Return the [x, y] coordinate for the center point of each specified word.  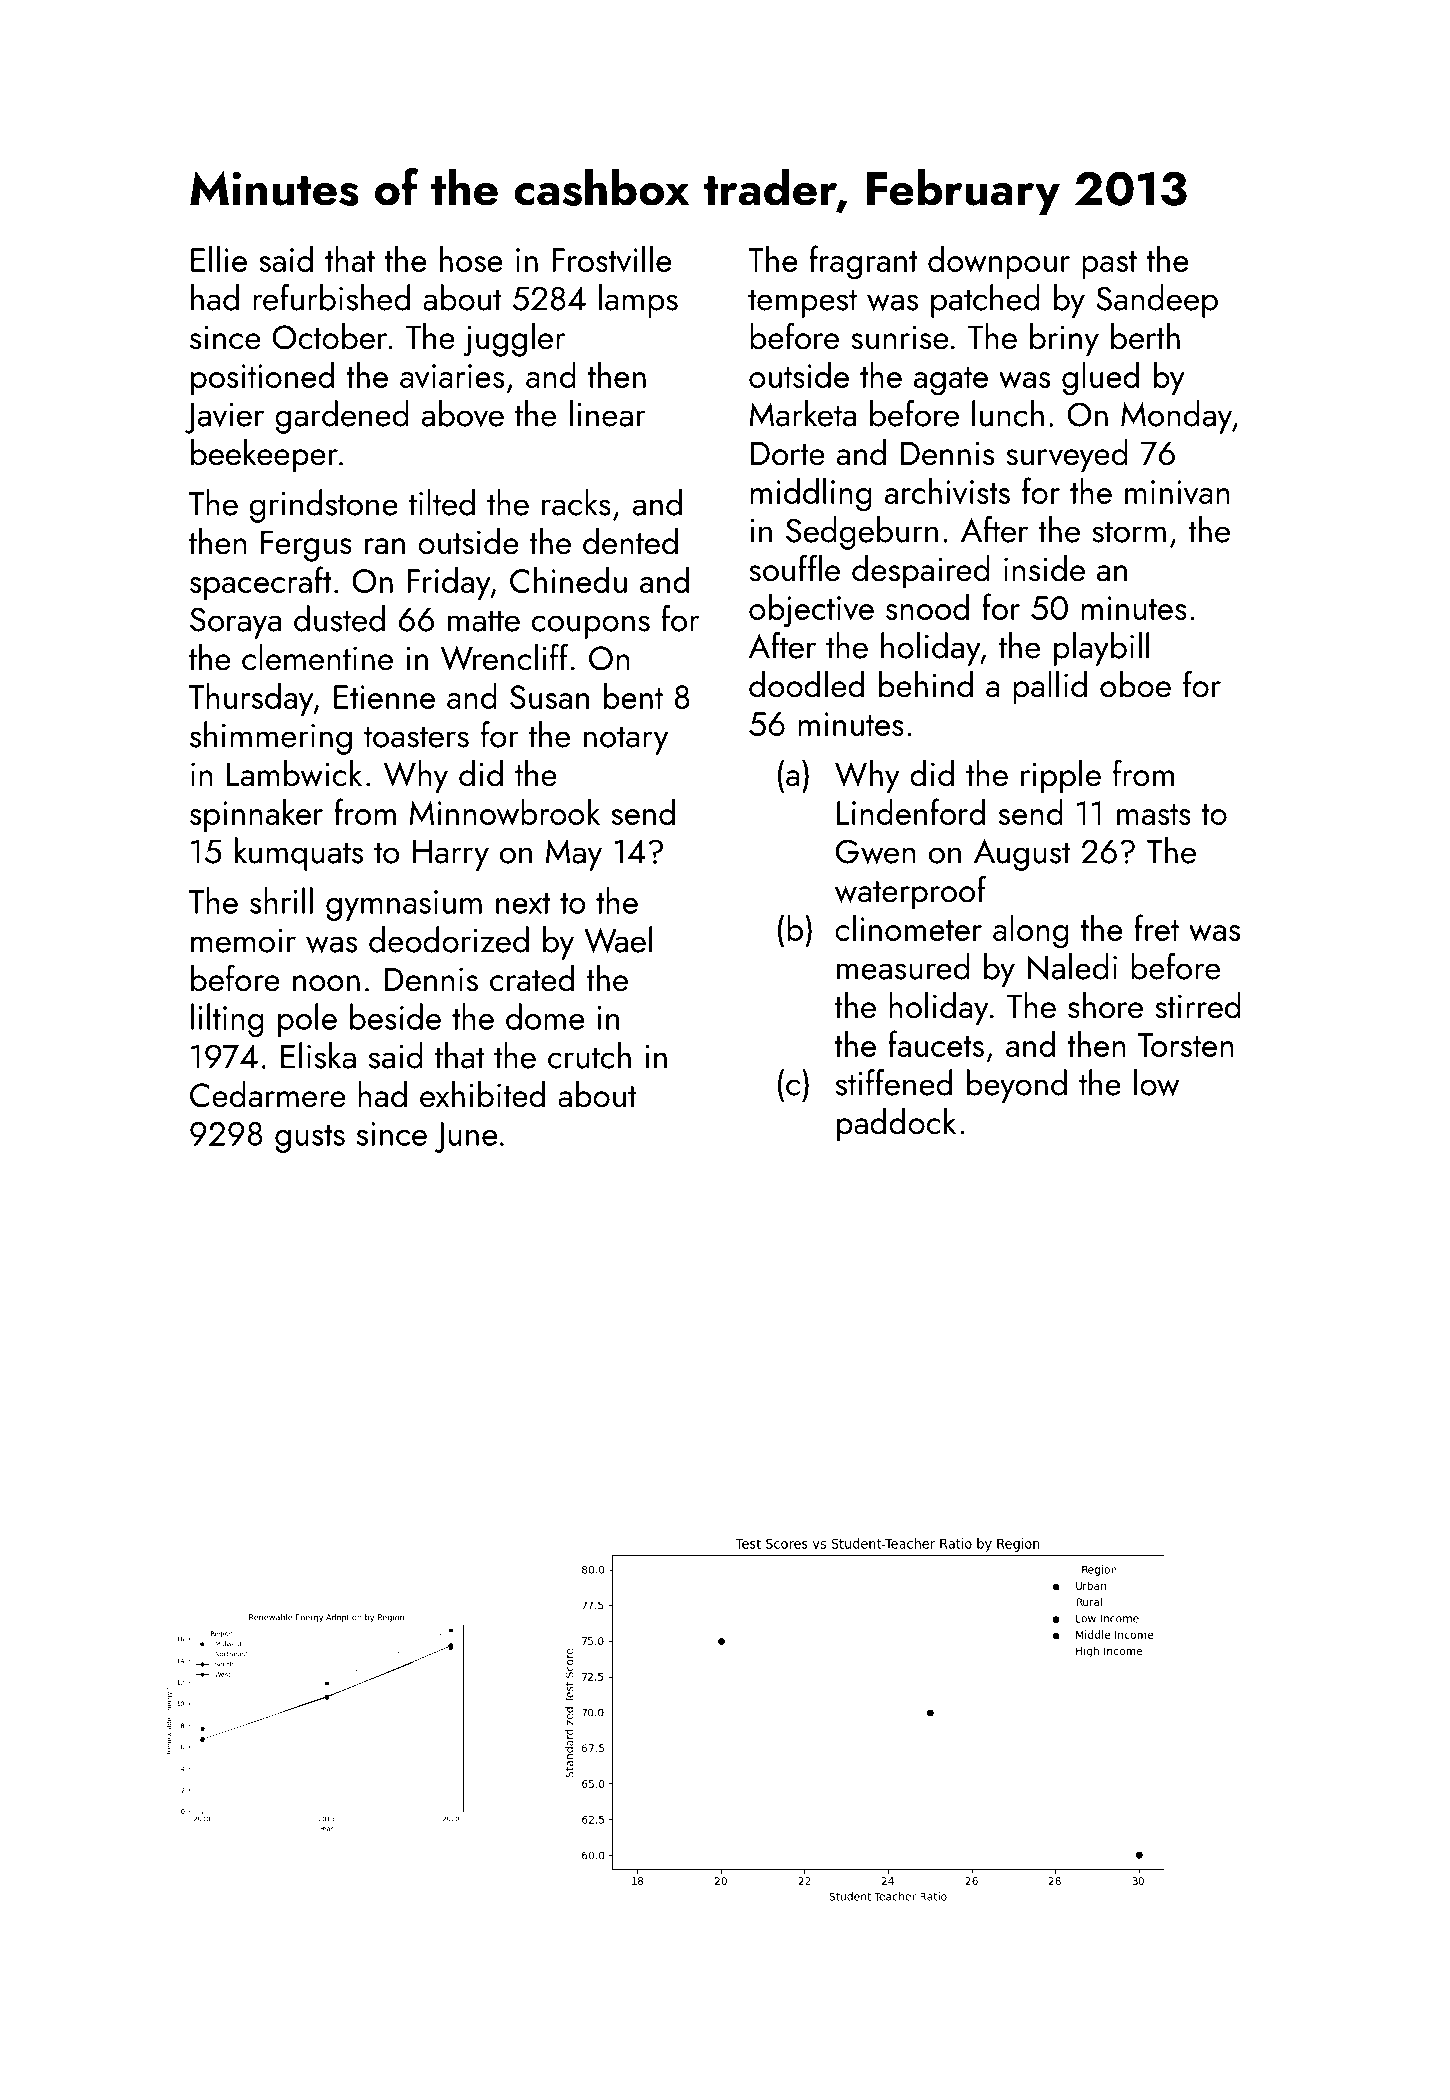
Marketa [802, 413]
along [1031, 931]
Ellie [219, 258]
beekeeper [264, 456]
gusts [310, 1139]
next [523, 903]
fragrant [863, 262]
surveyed [1067, 456]
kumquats [299, 854]
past [1109, 265]
